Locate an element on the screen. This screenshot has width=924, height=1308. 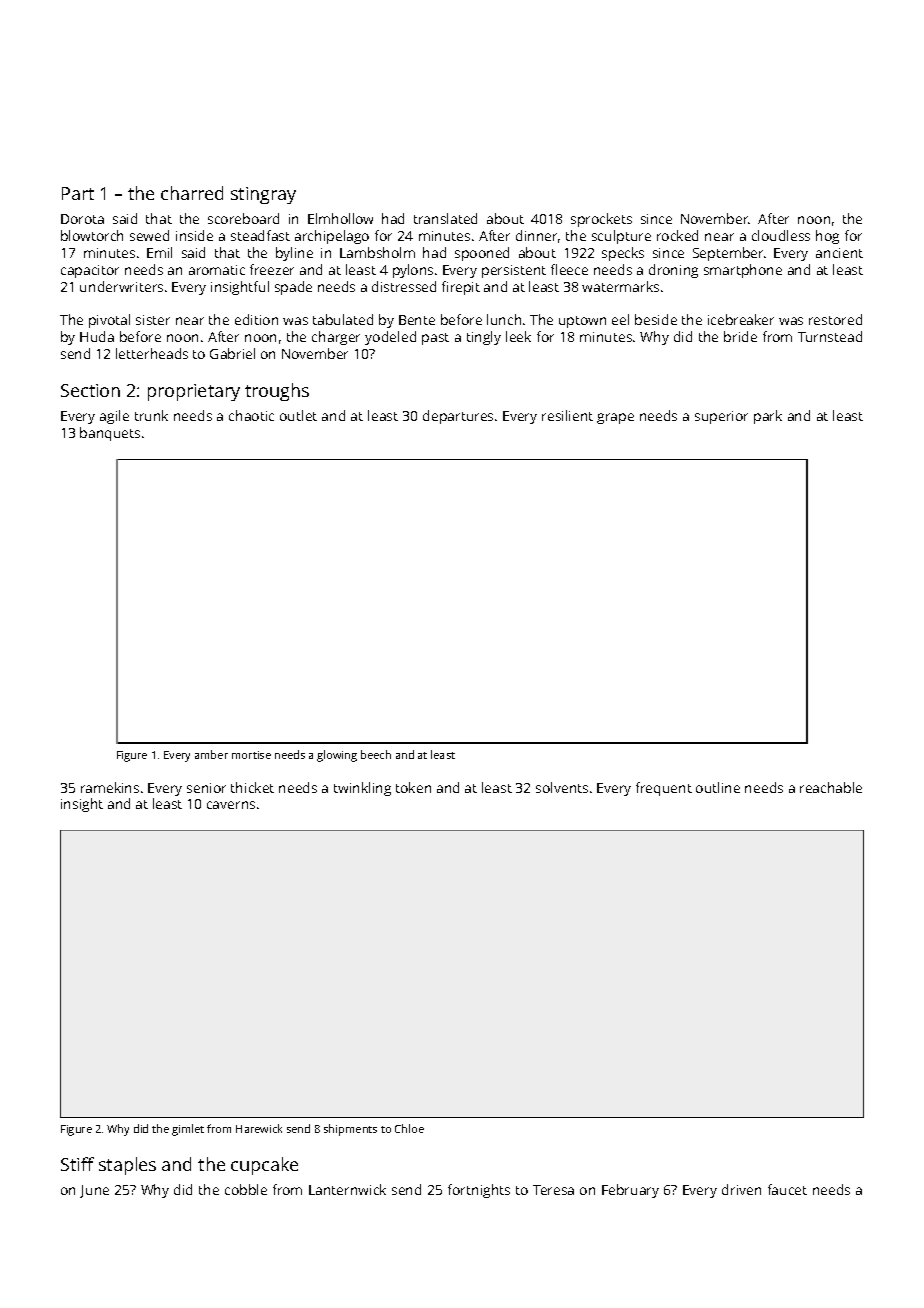
faucet is located at coordinates (787, 1189).
